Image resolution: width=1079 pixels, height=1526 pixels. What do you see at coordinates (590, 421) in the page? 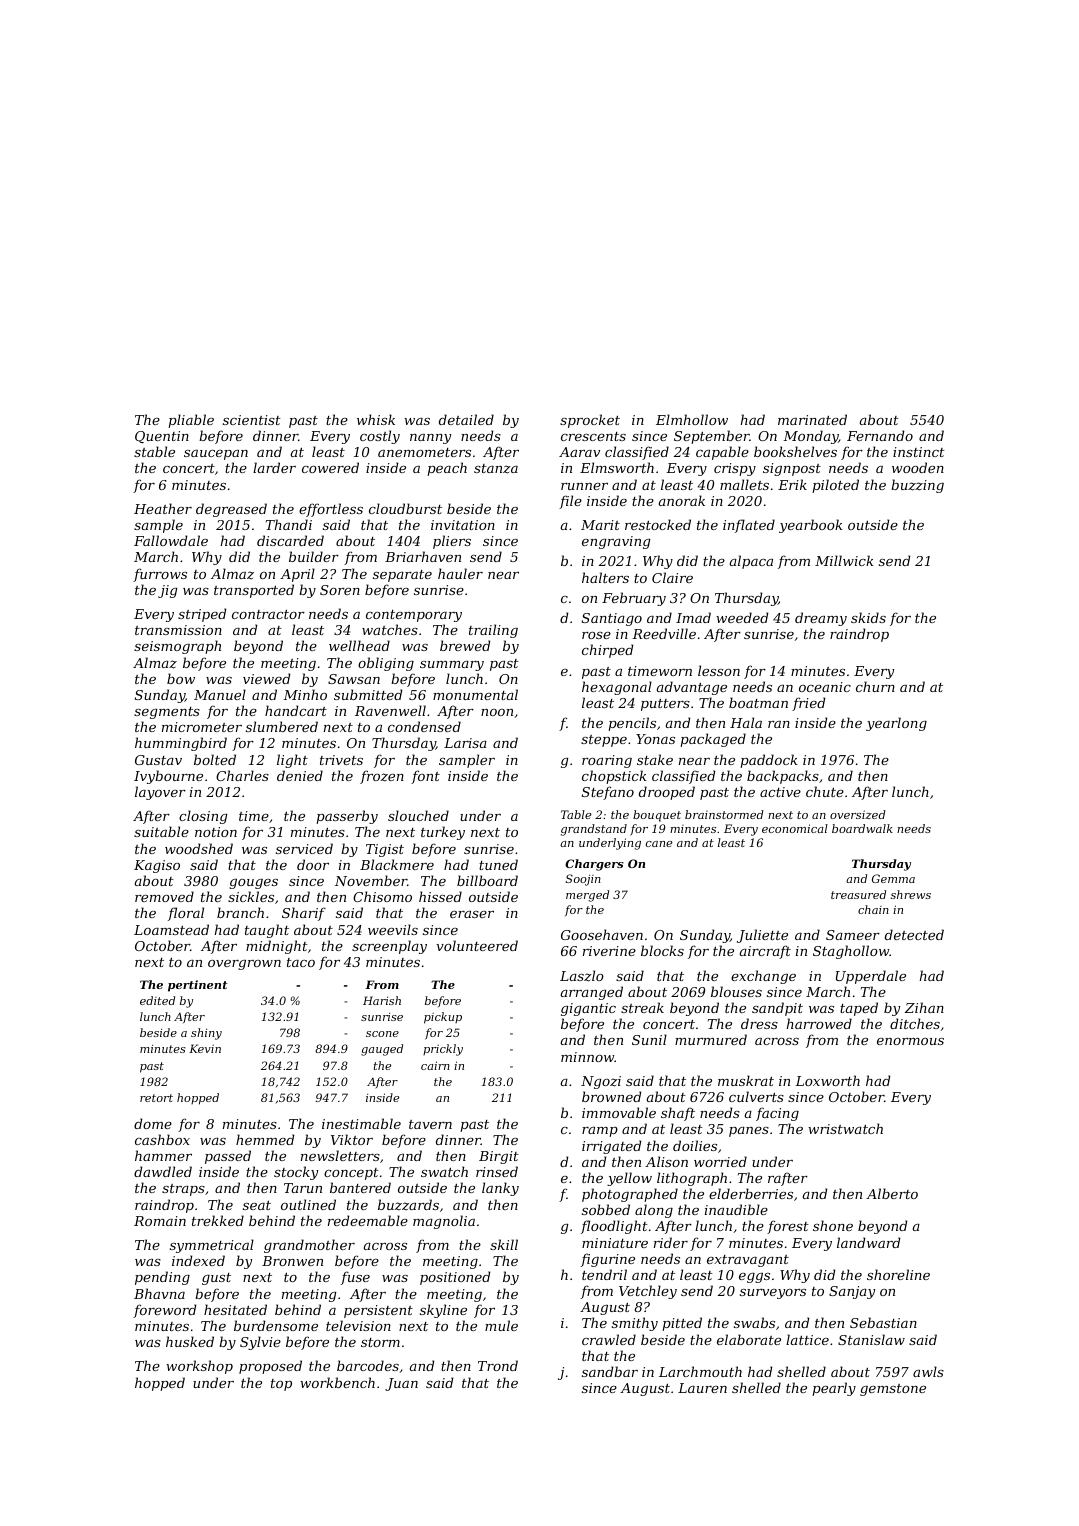
I see `sprocket` at bounding box center [590, 421].
